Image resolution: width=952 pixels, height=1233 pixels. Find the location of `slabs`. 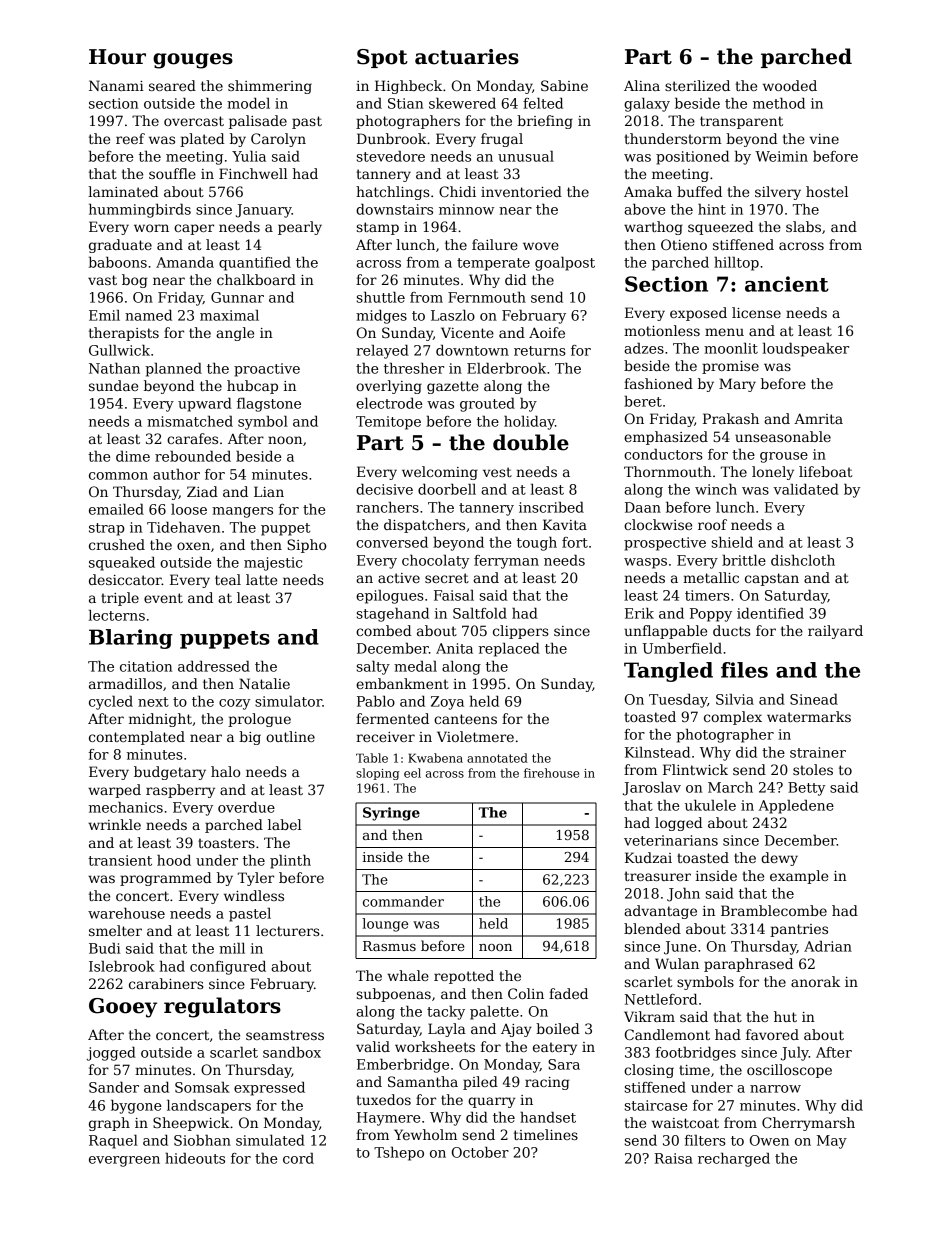

slabs is located at coordinates (803, 226).
